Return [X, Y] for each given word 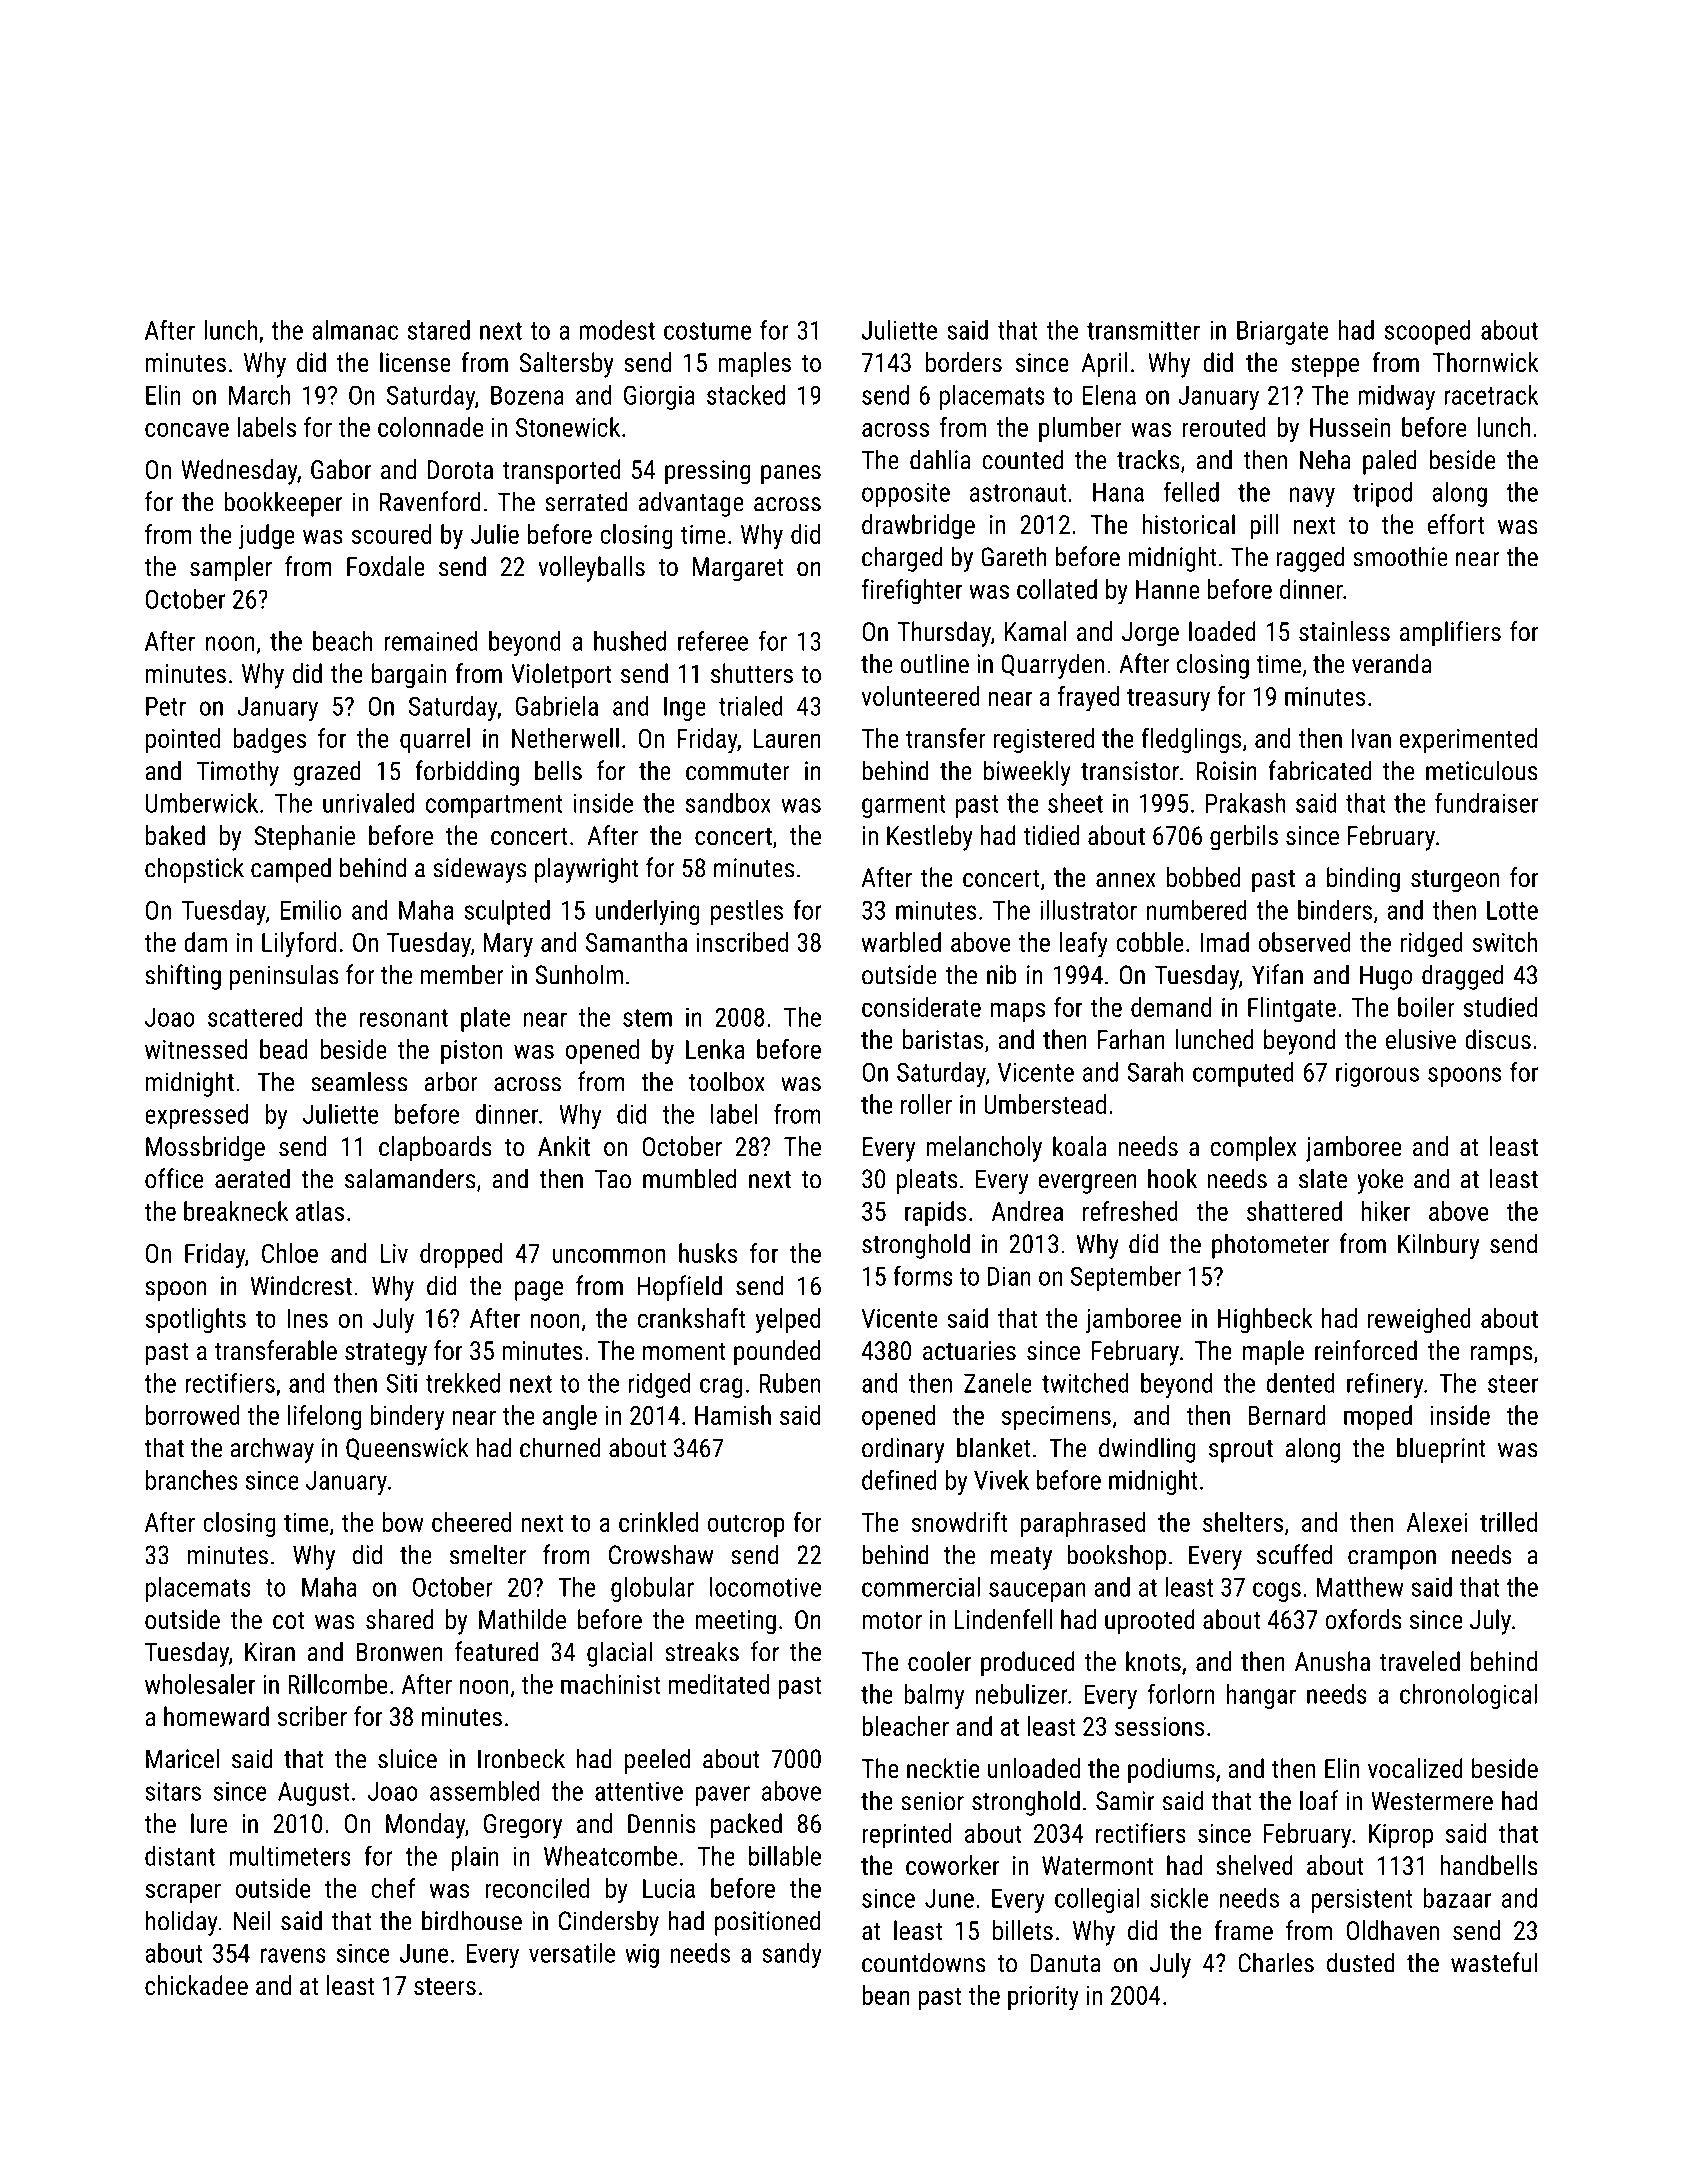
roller [926, 1104]
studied [1500, 1007]
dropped [461, 1255]
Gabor [341, 469]
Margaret [738, 569]
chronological [1468, 1696]
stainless [1344, 631]
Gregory [523, 1826]
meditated [718, 1684]
